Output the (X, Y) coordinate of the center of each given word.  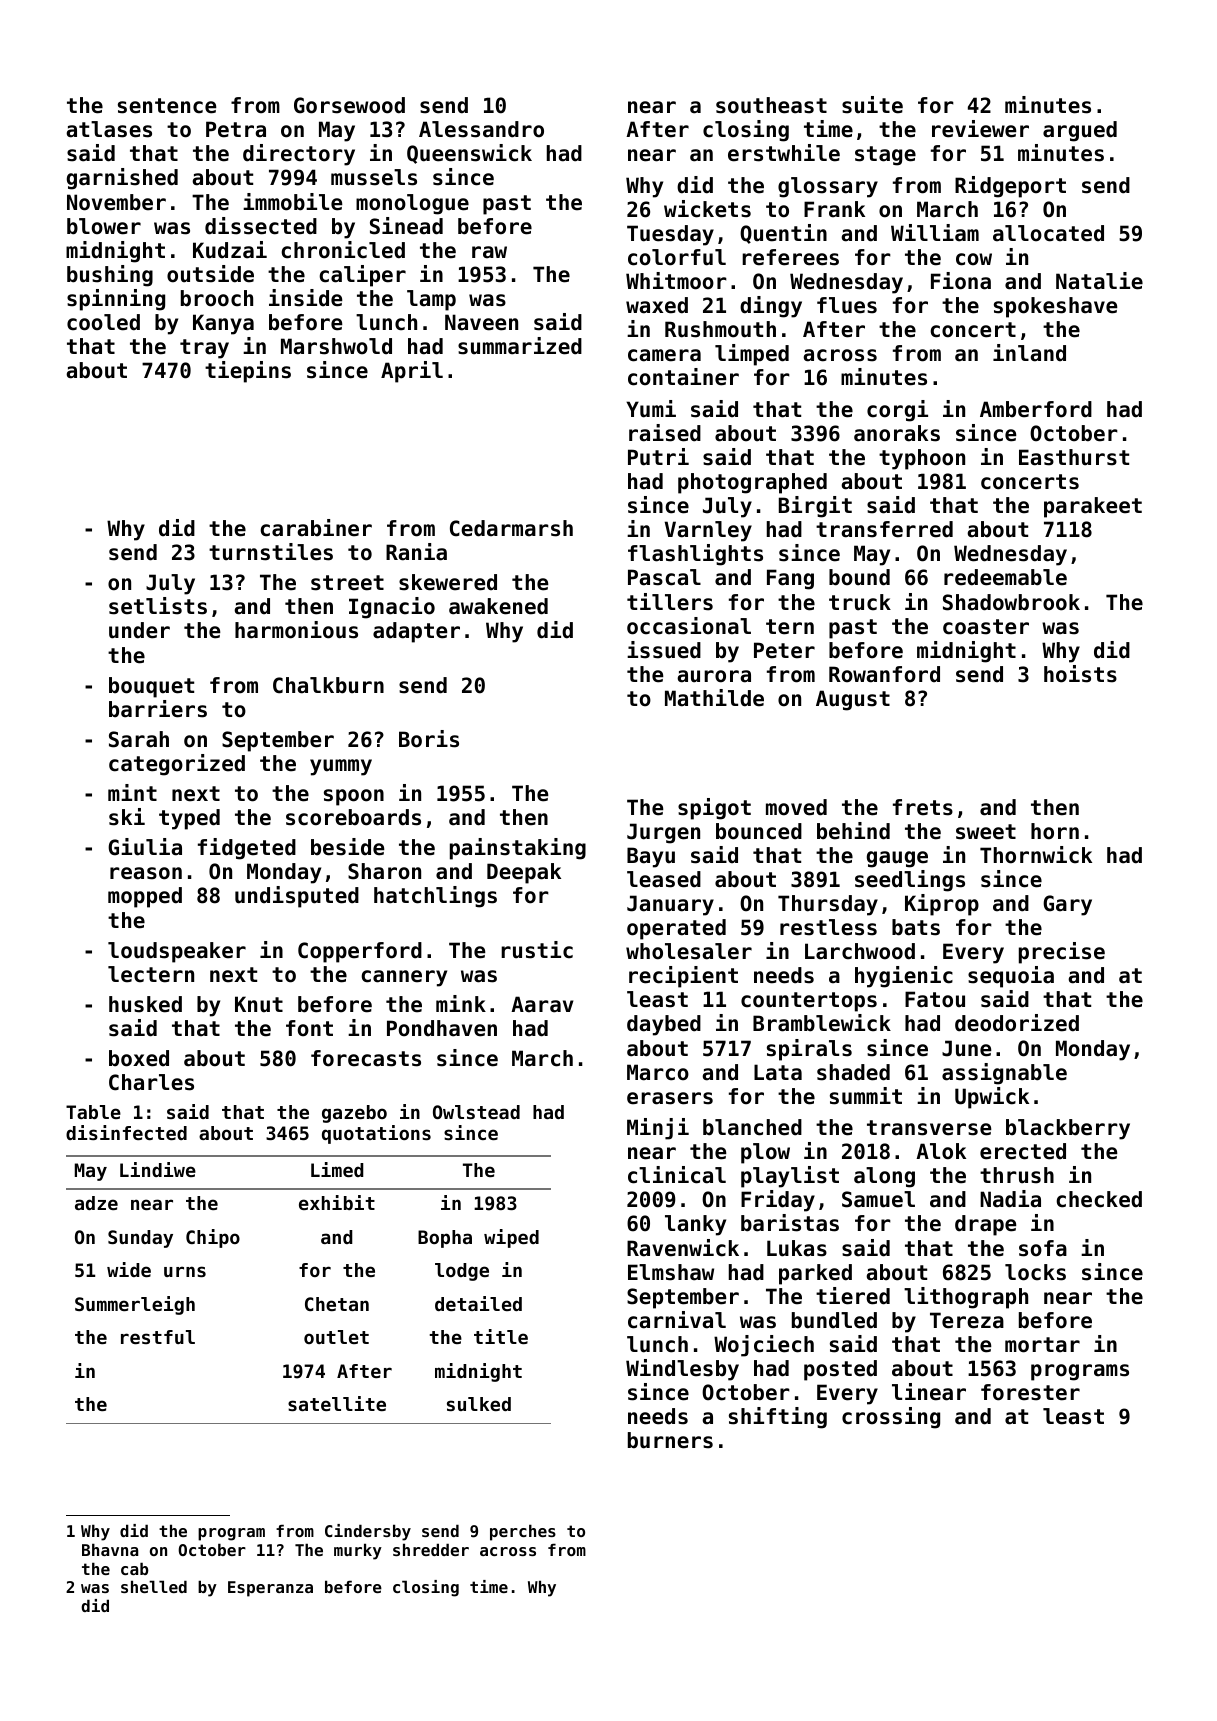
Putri (658, 457)
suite (872, 105)
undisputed (297, 897)
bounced (759, 831)
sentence (167, 106)
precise (1062, 953)
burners (670, 1440)
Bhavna (110, 1549)
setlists (158, 606)
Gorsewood (349, 105)
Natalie (1099, 281)
